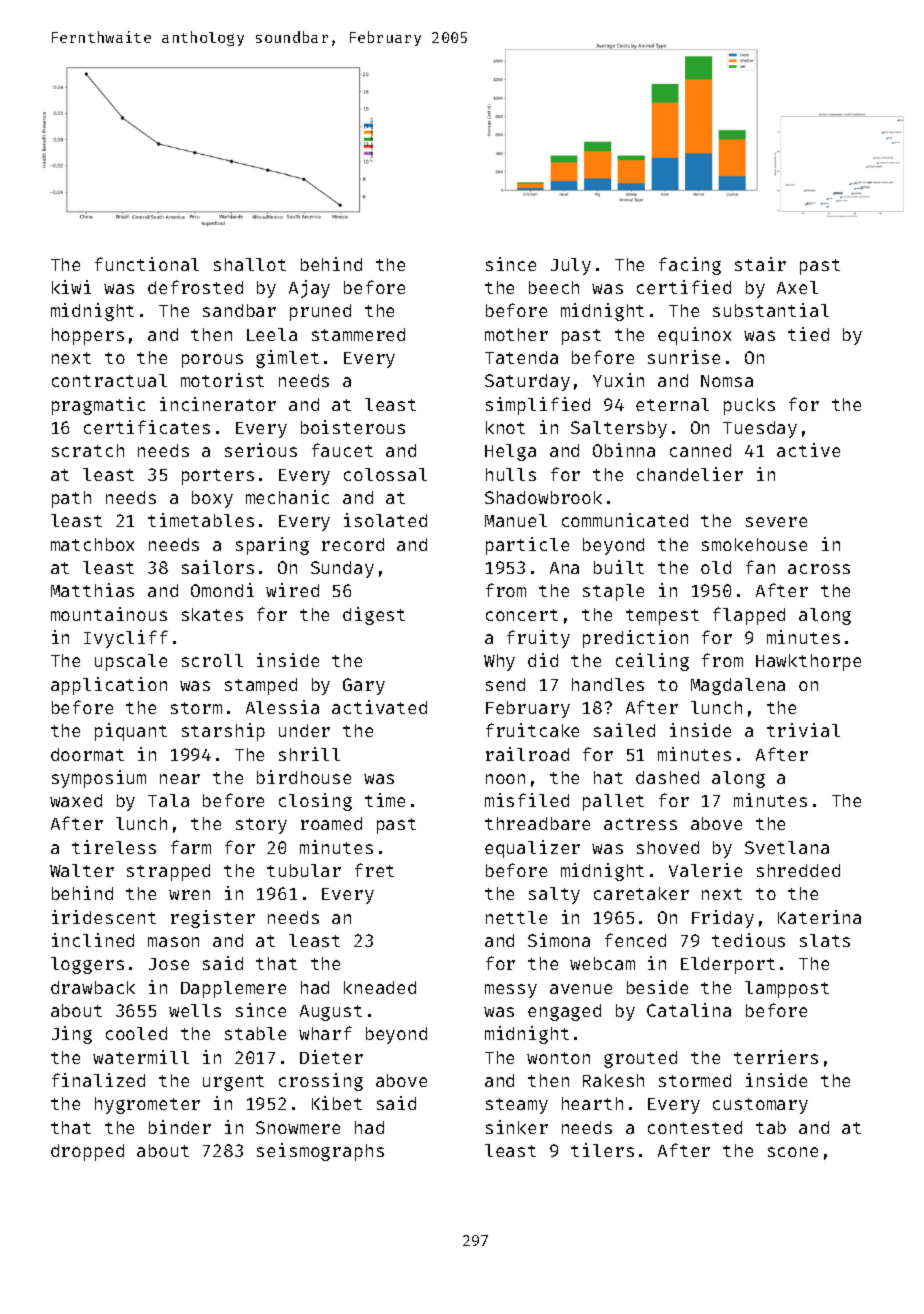 The image size is (924, 1314). I want to click on built, so click(619, 567).
